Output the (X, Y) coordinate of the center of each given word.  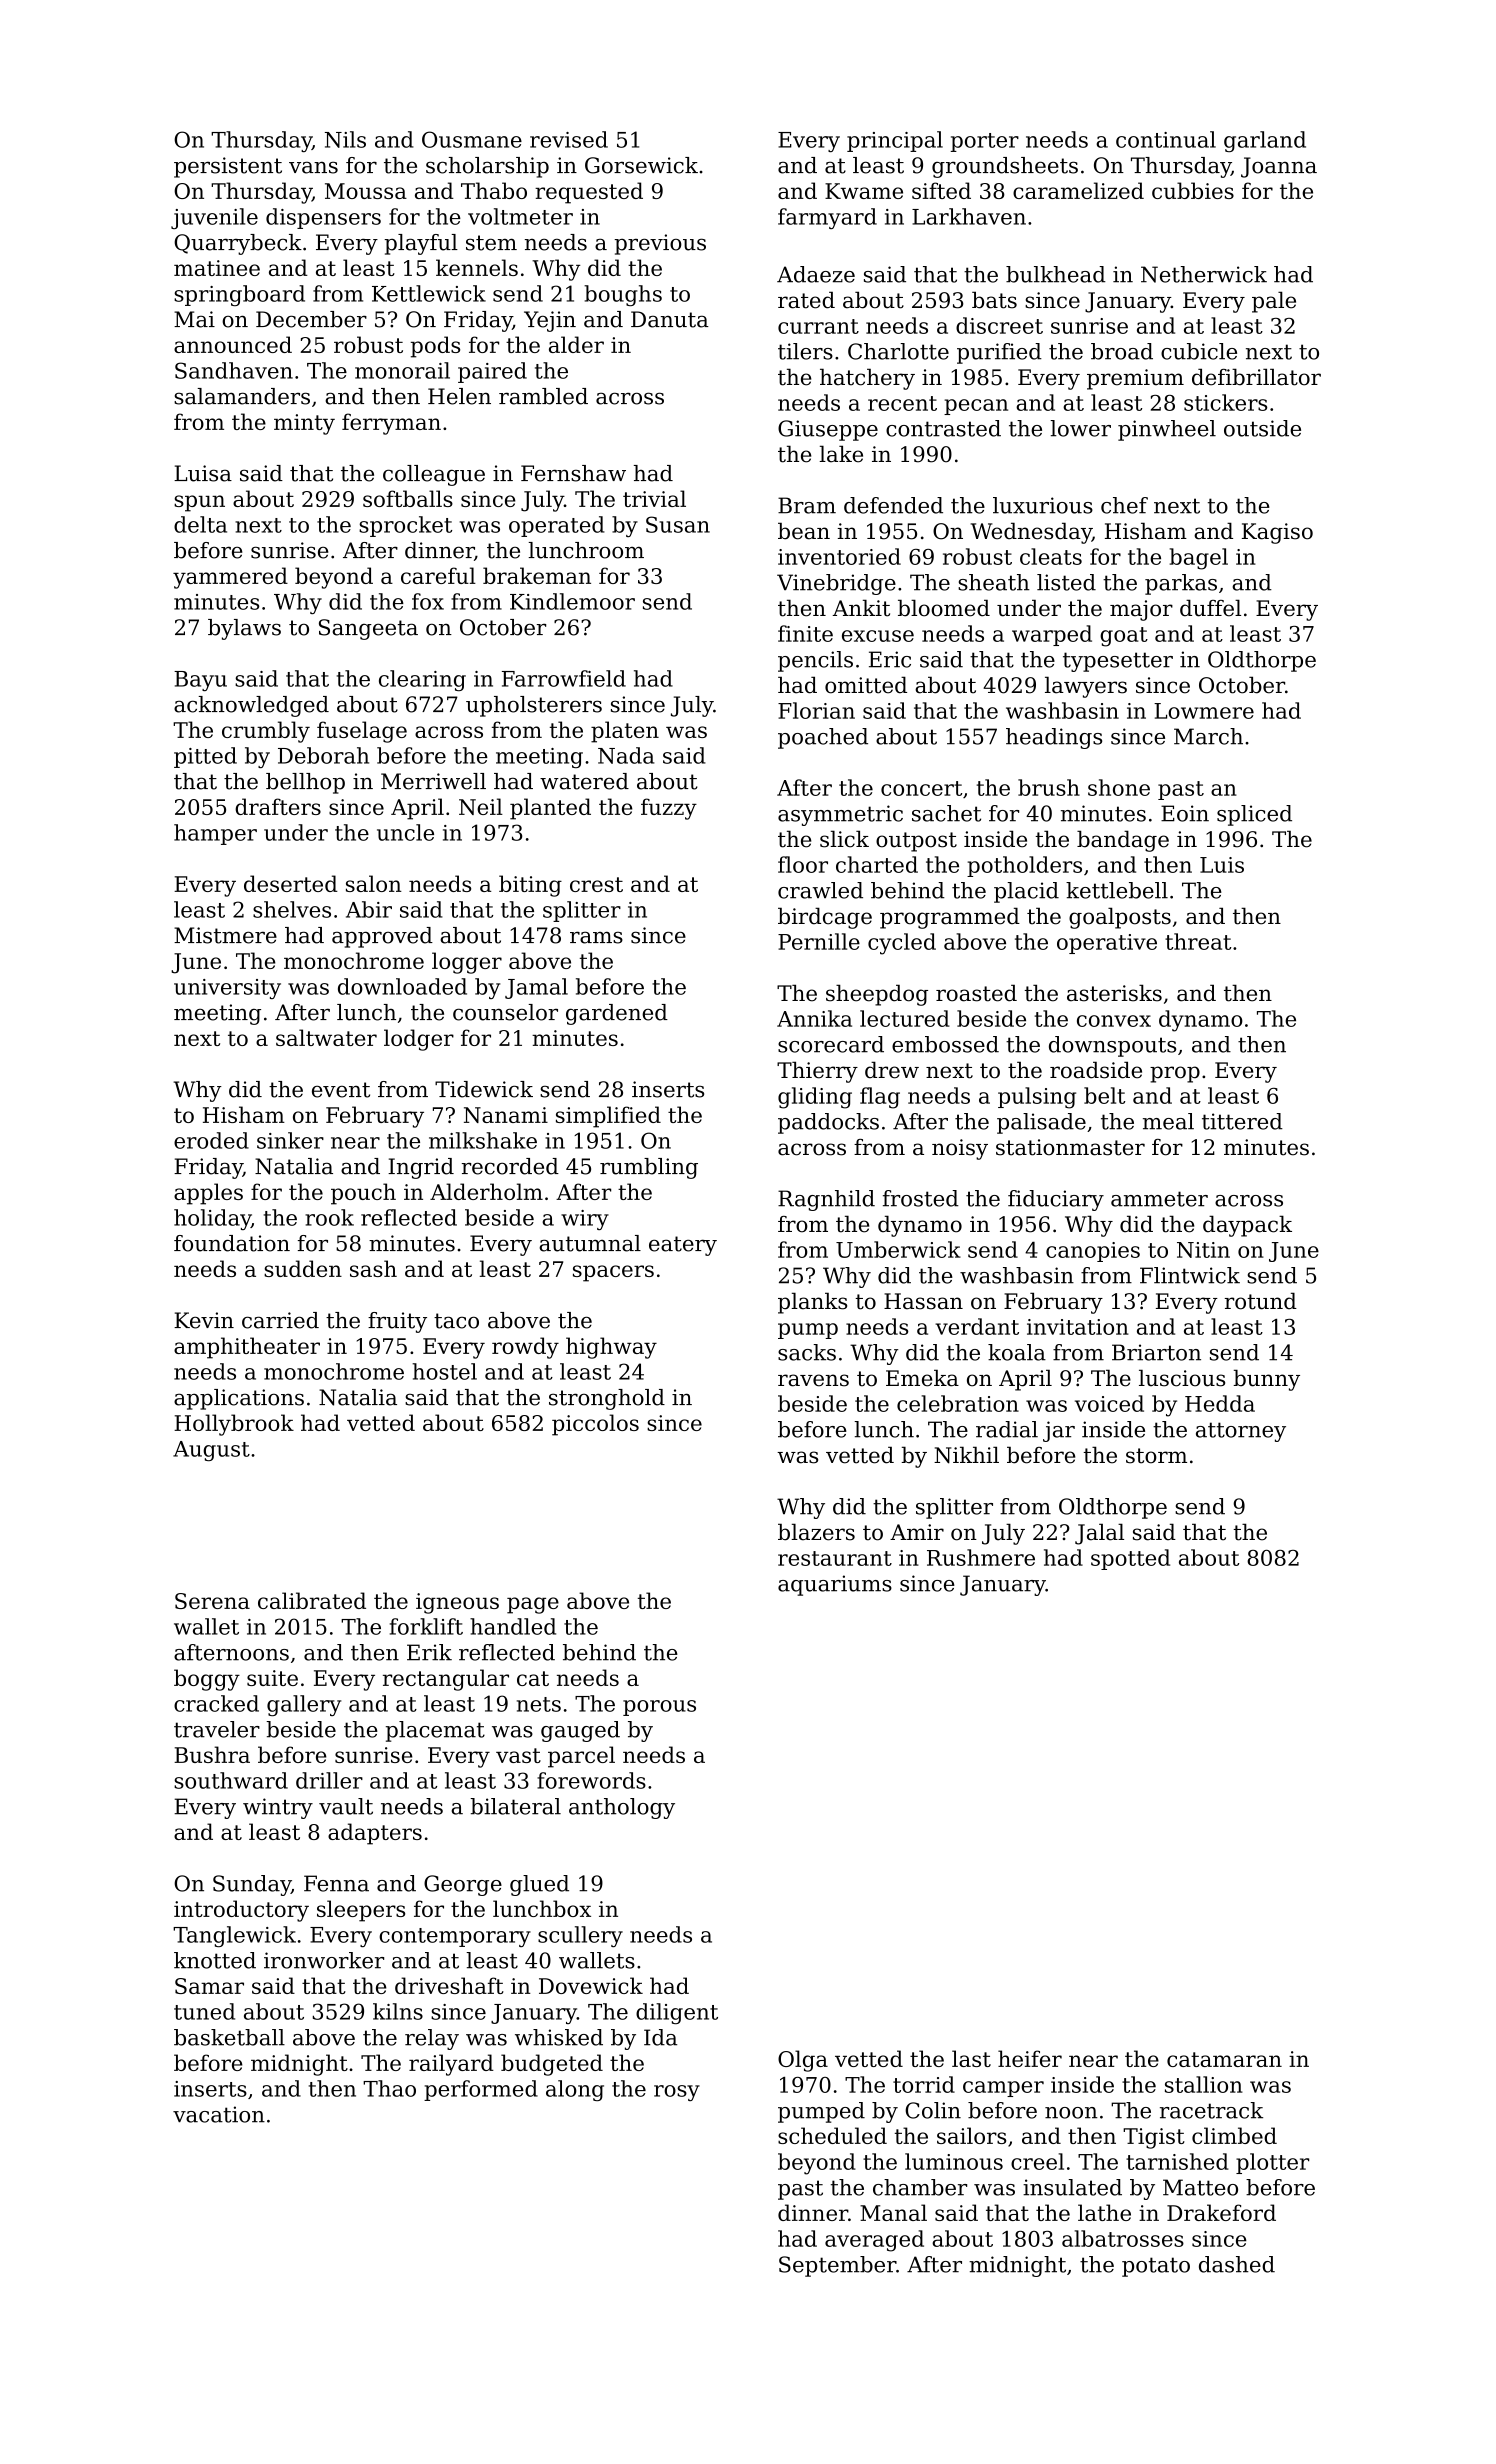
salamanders (242, 396)
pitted (205, 757)
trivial (654, 498)
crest (596, 884)
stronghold (607, 1399)
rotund (1261, 1301)
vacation (219, 2114)
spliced (1254, 815)
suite (272, 1678)
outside (1262, 428)
